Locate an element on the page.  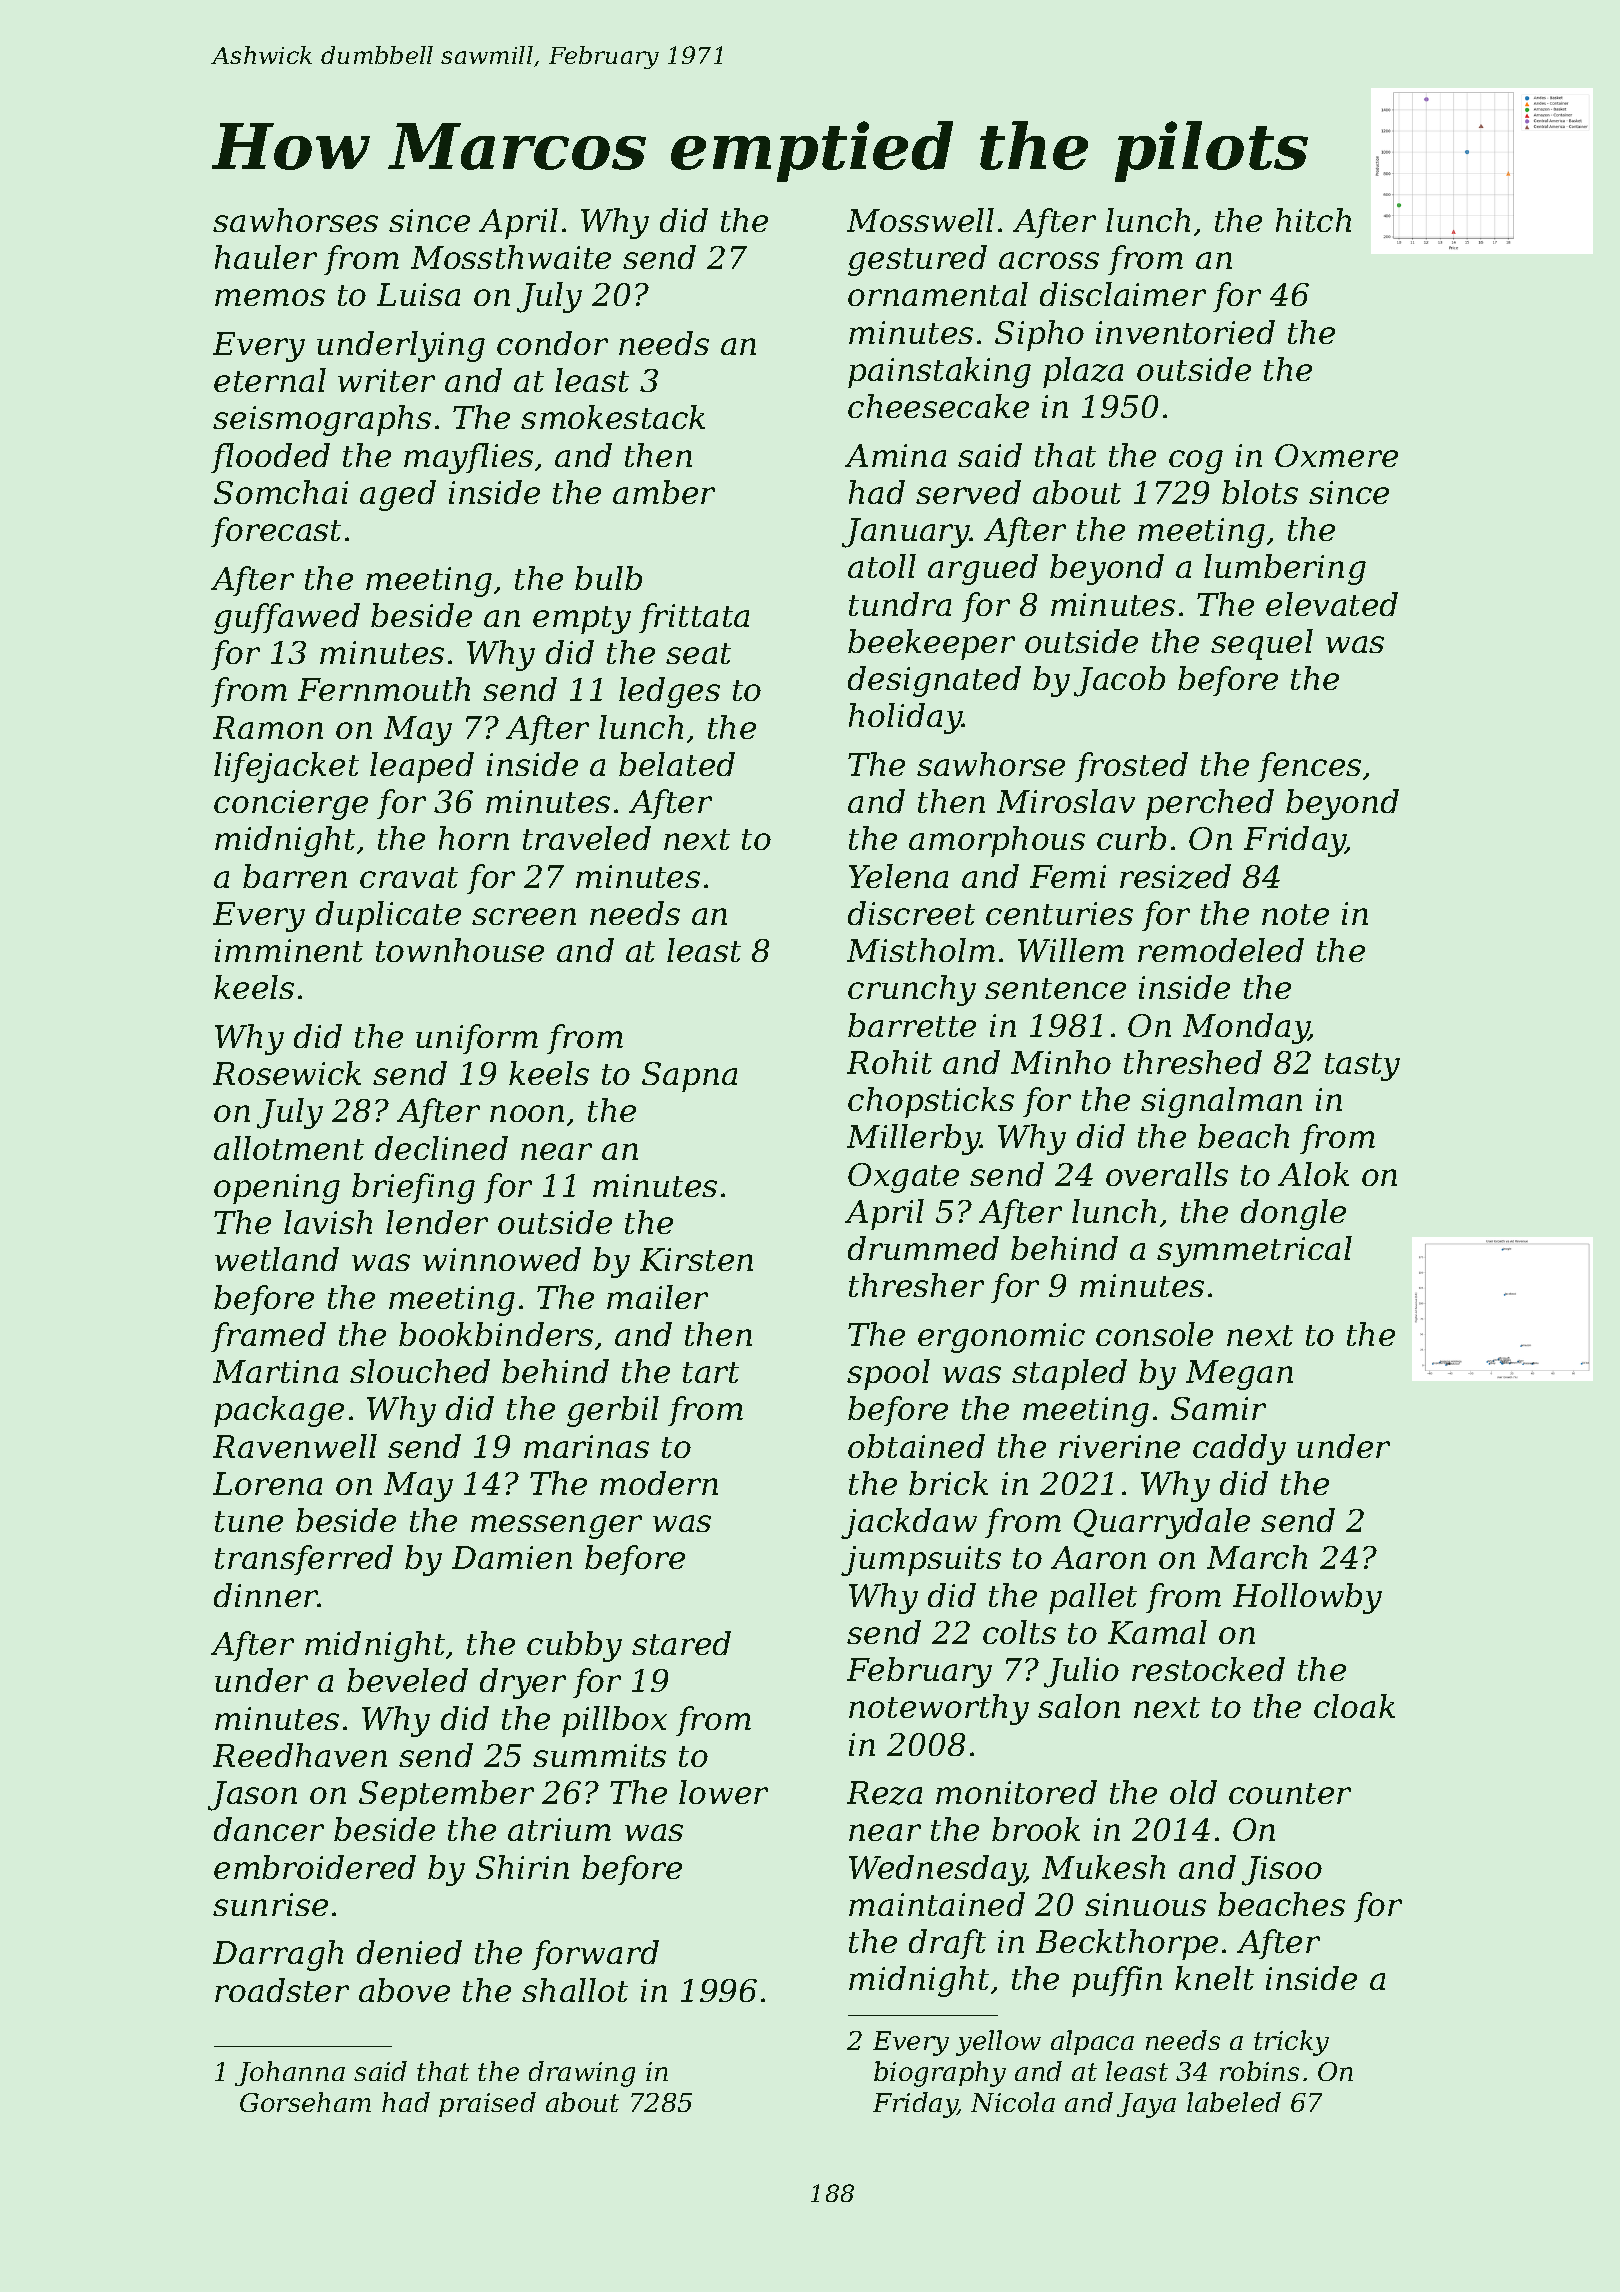
drummed is located at coordinates (923, 1248).
